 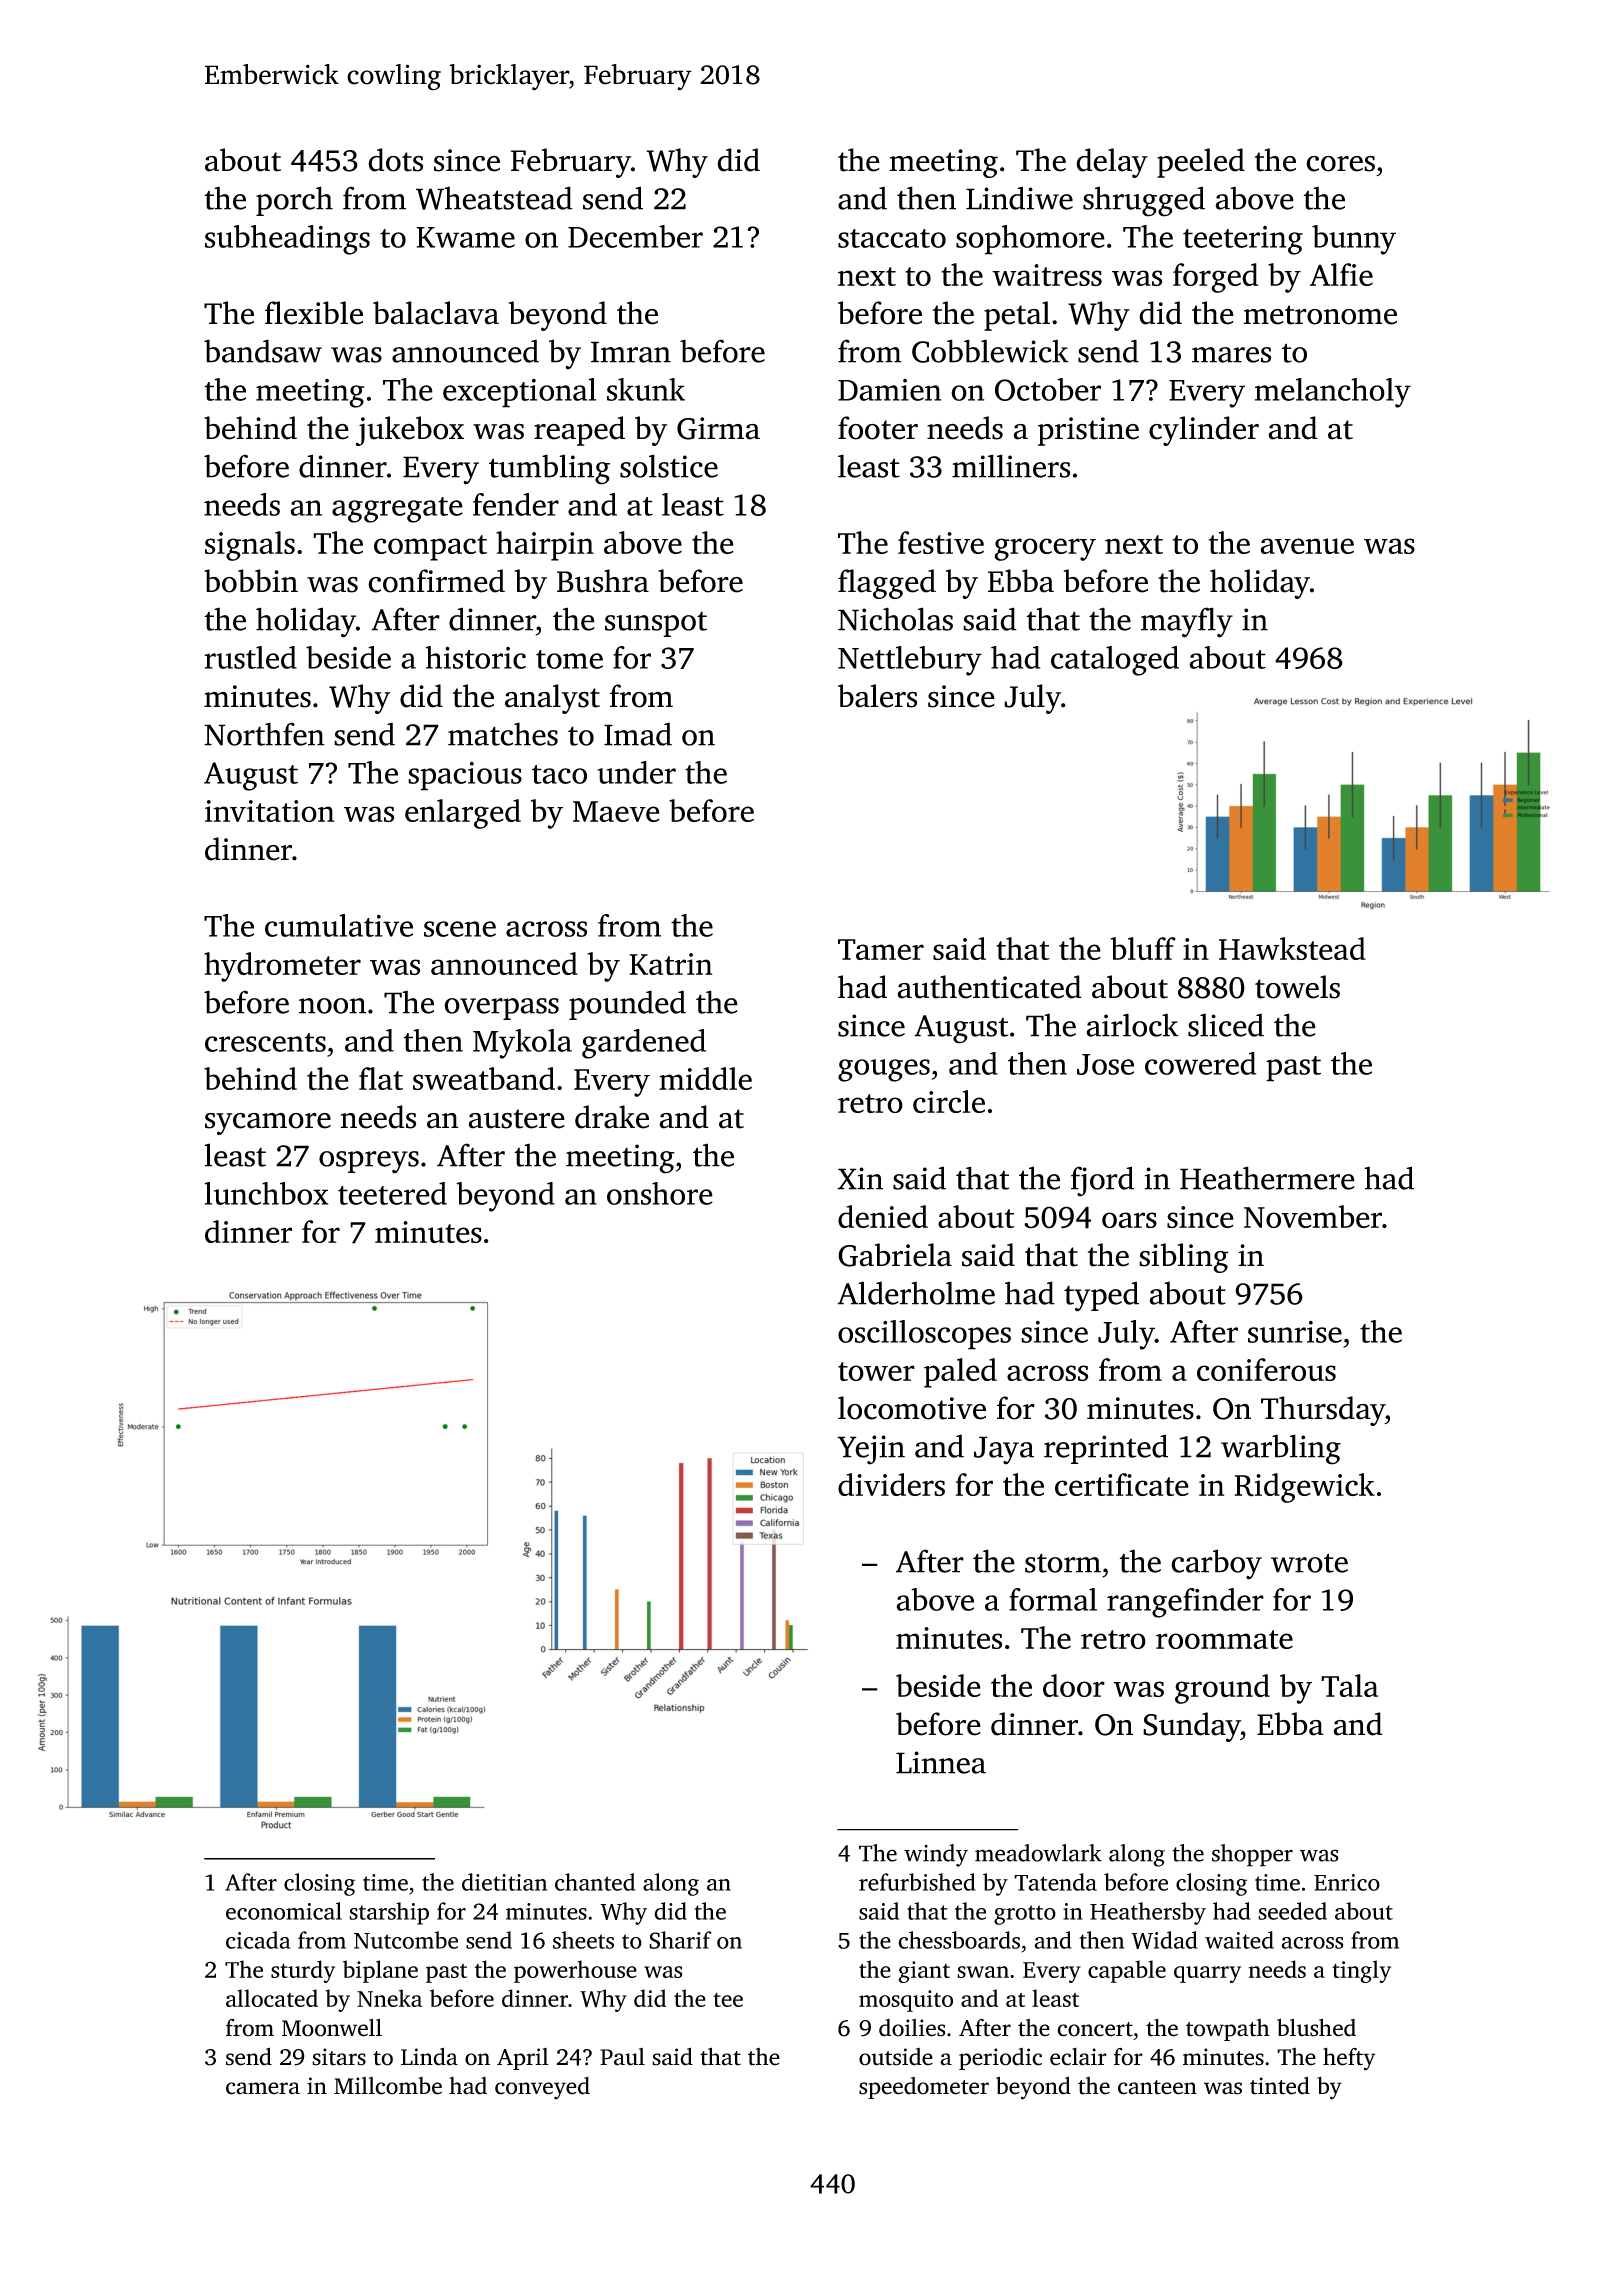 What do you see at coordinates (284, 1911) in the screenshot?
I see `economical` at bounding box center [284, 1911].
